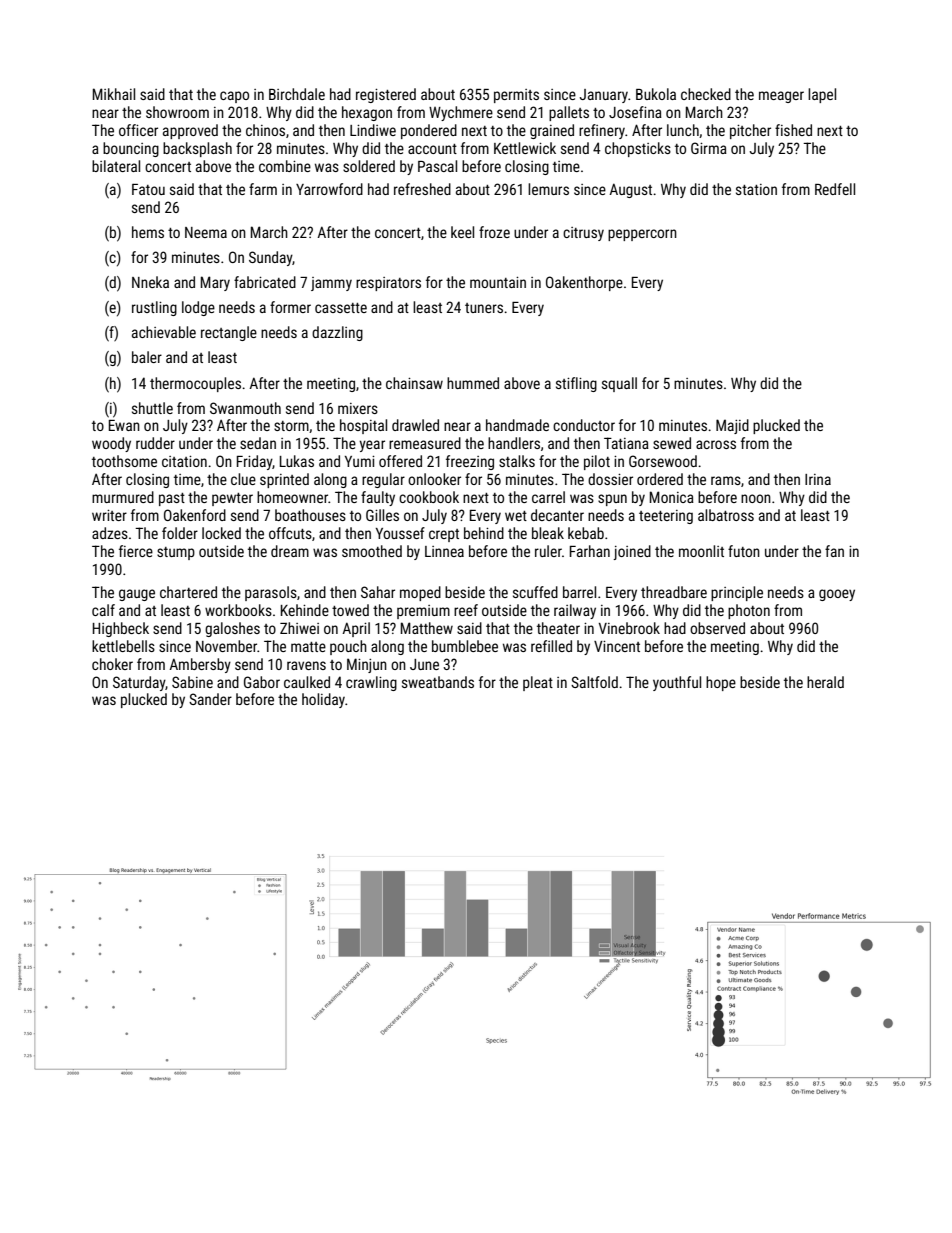  Describe the element at coordinates (818, 479) in the page. I see `Irina` at that location.
